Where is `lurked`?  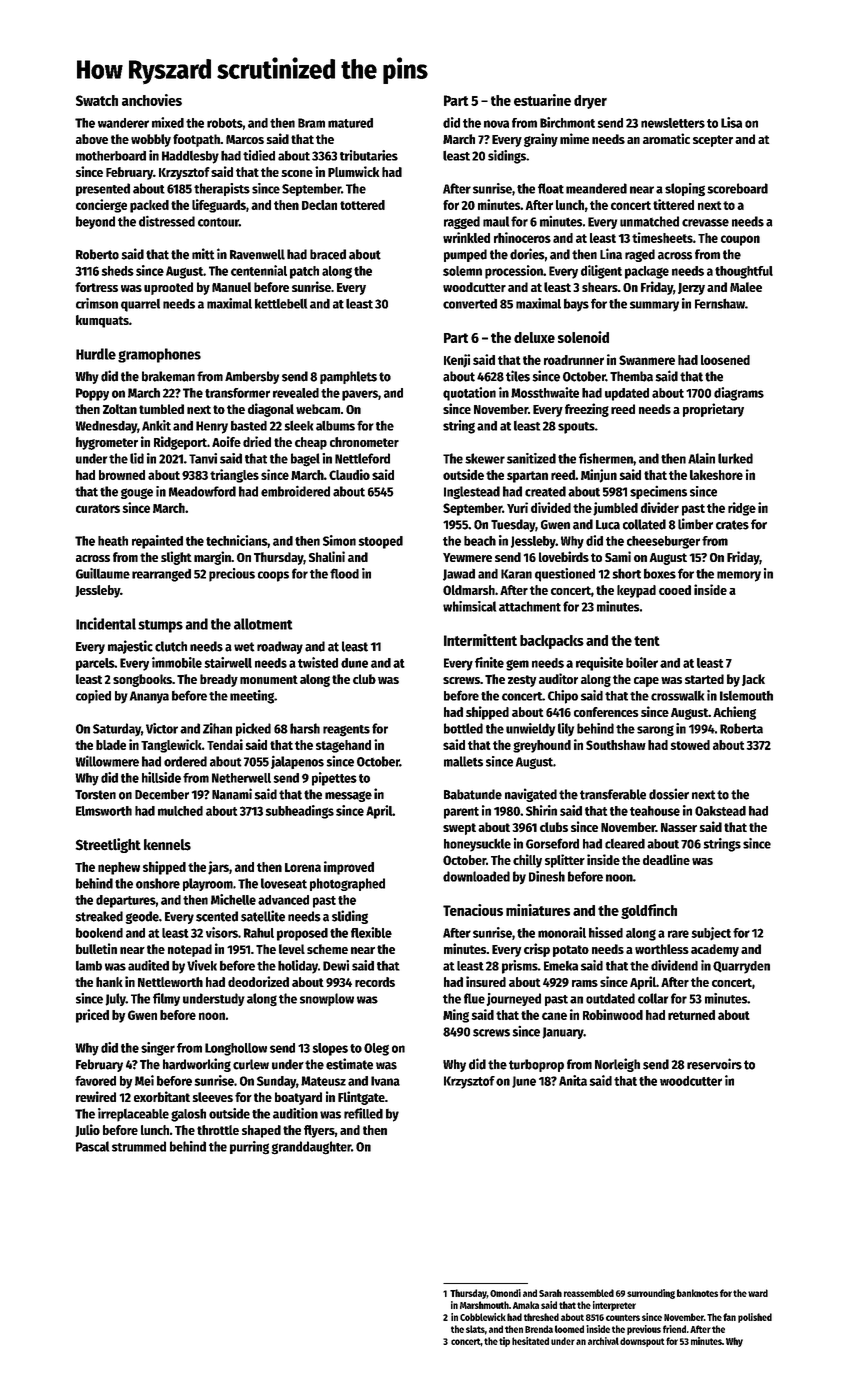 lurked is located at coordinates (735, 458).
